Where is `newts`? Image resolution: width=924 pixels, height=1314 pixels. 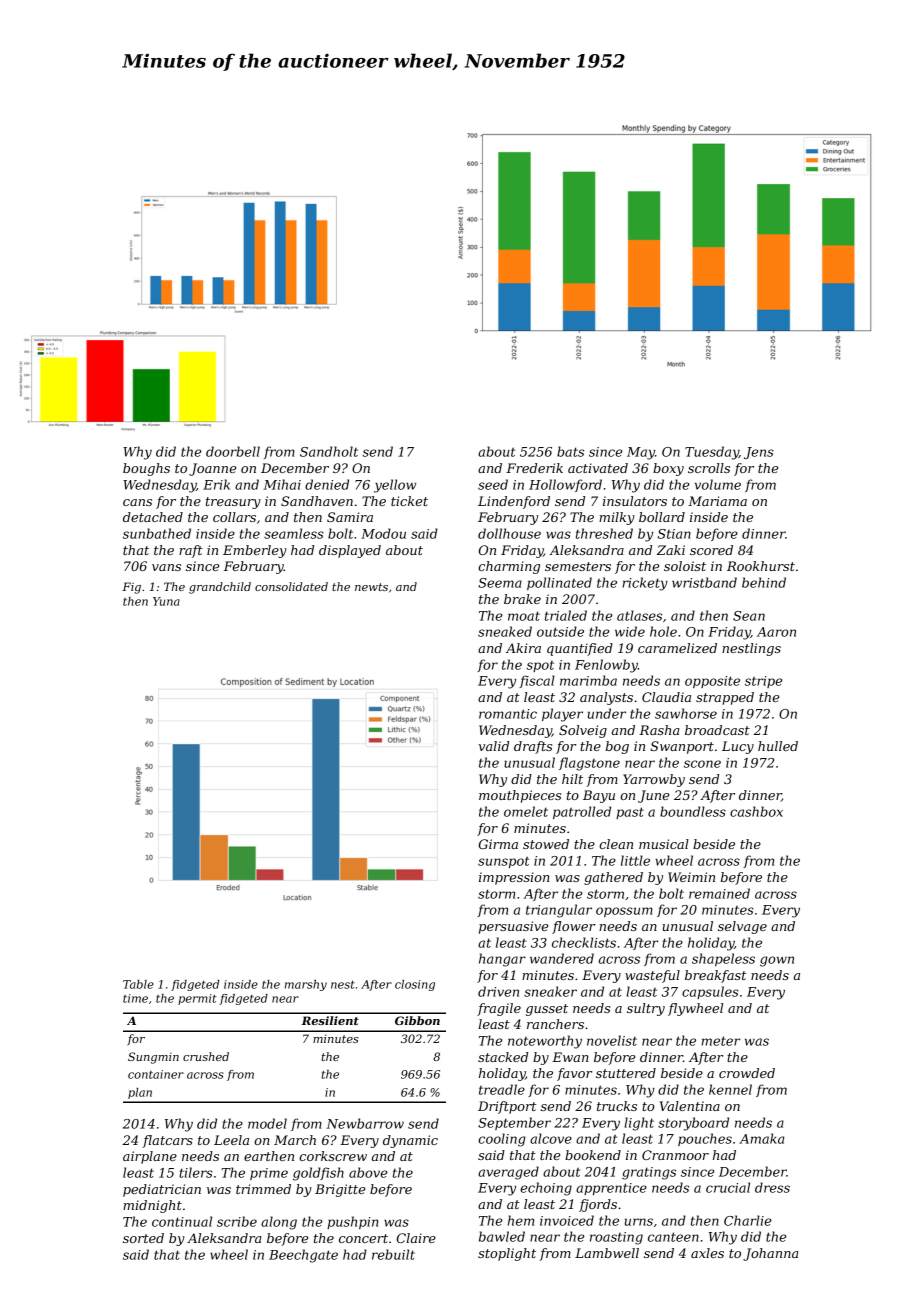 newts is located at coordinates (371, 587).
